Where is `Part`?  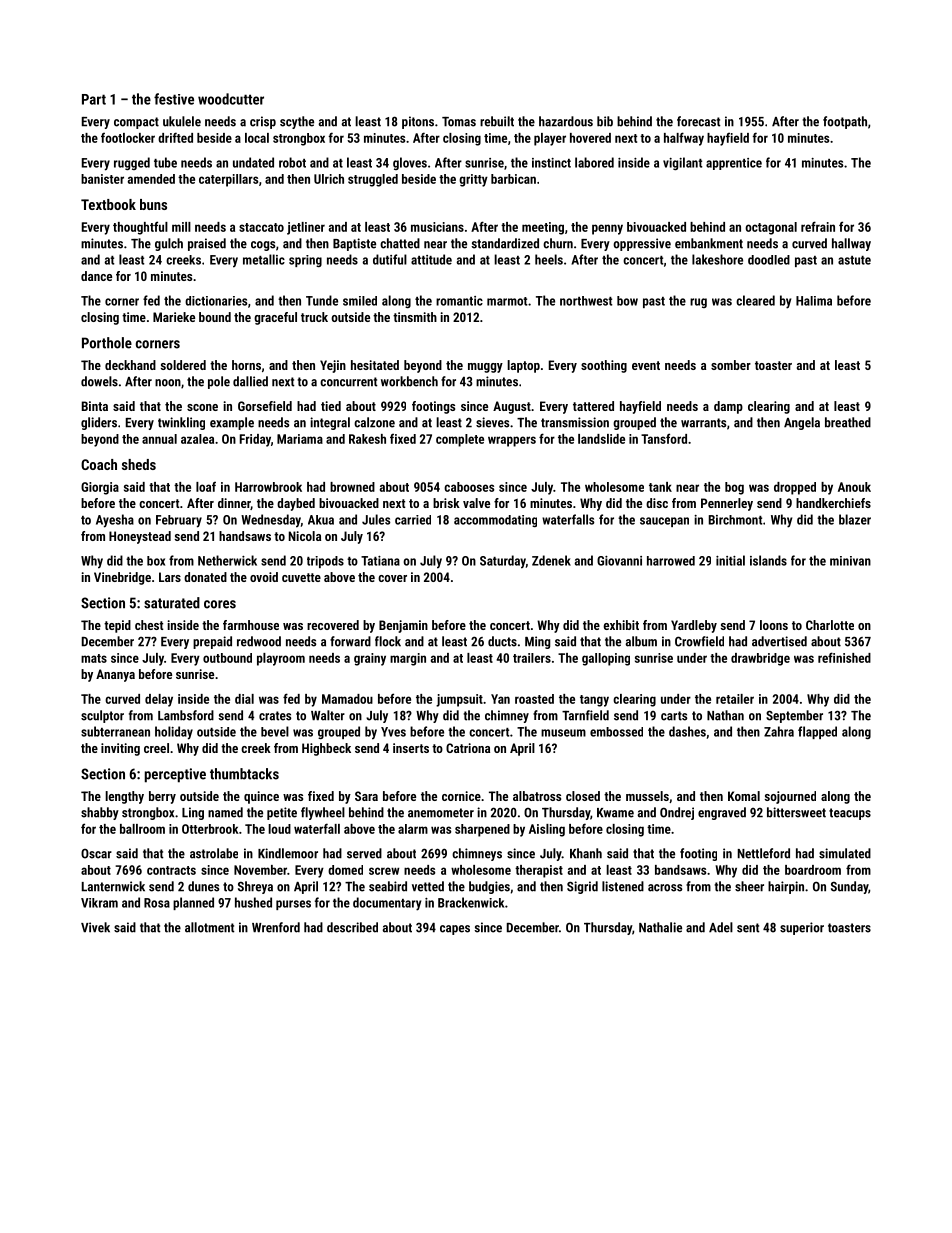
Part is located at coordinates (94, 99).
